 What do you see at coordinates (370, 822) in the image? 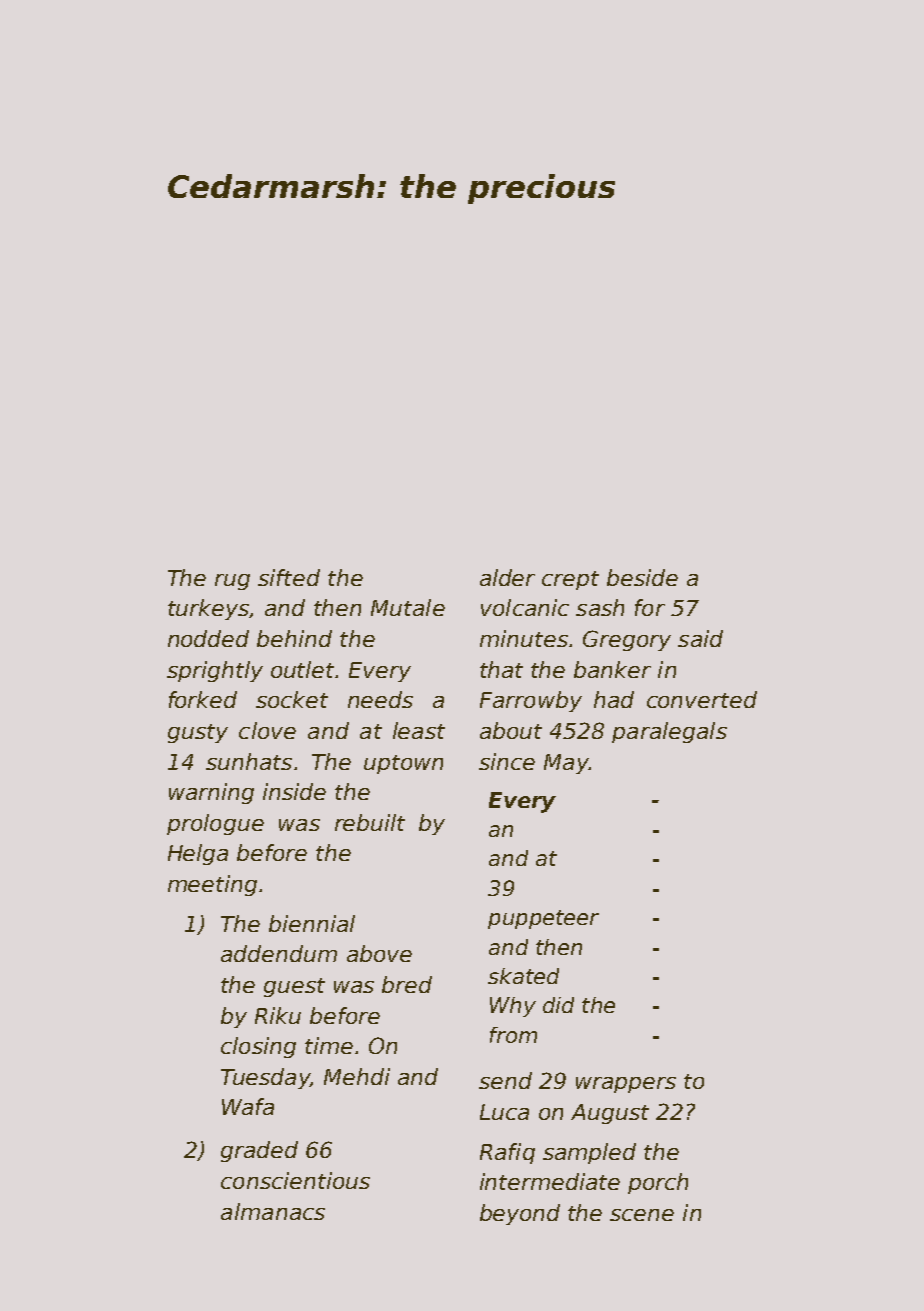
I see `rebuilt` at bounding box center [370, 822].
